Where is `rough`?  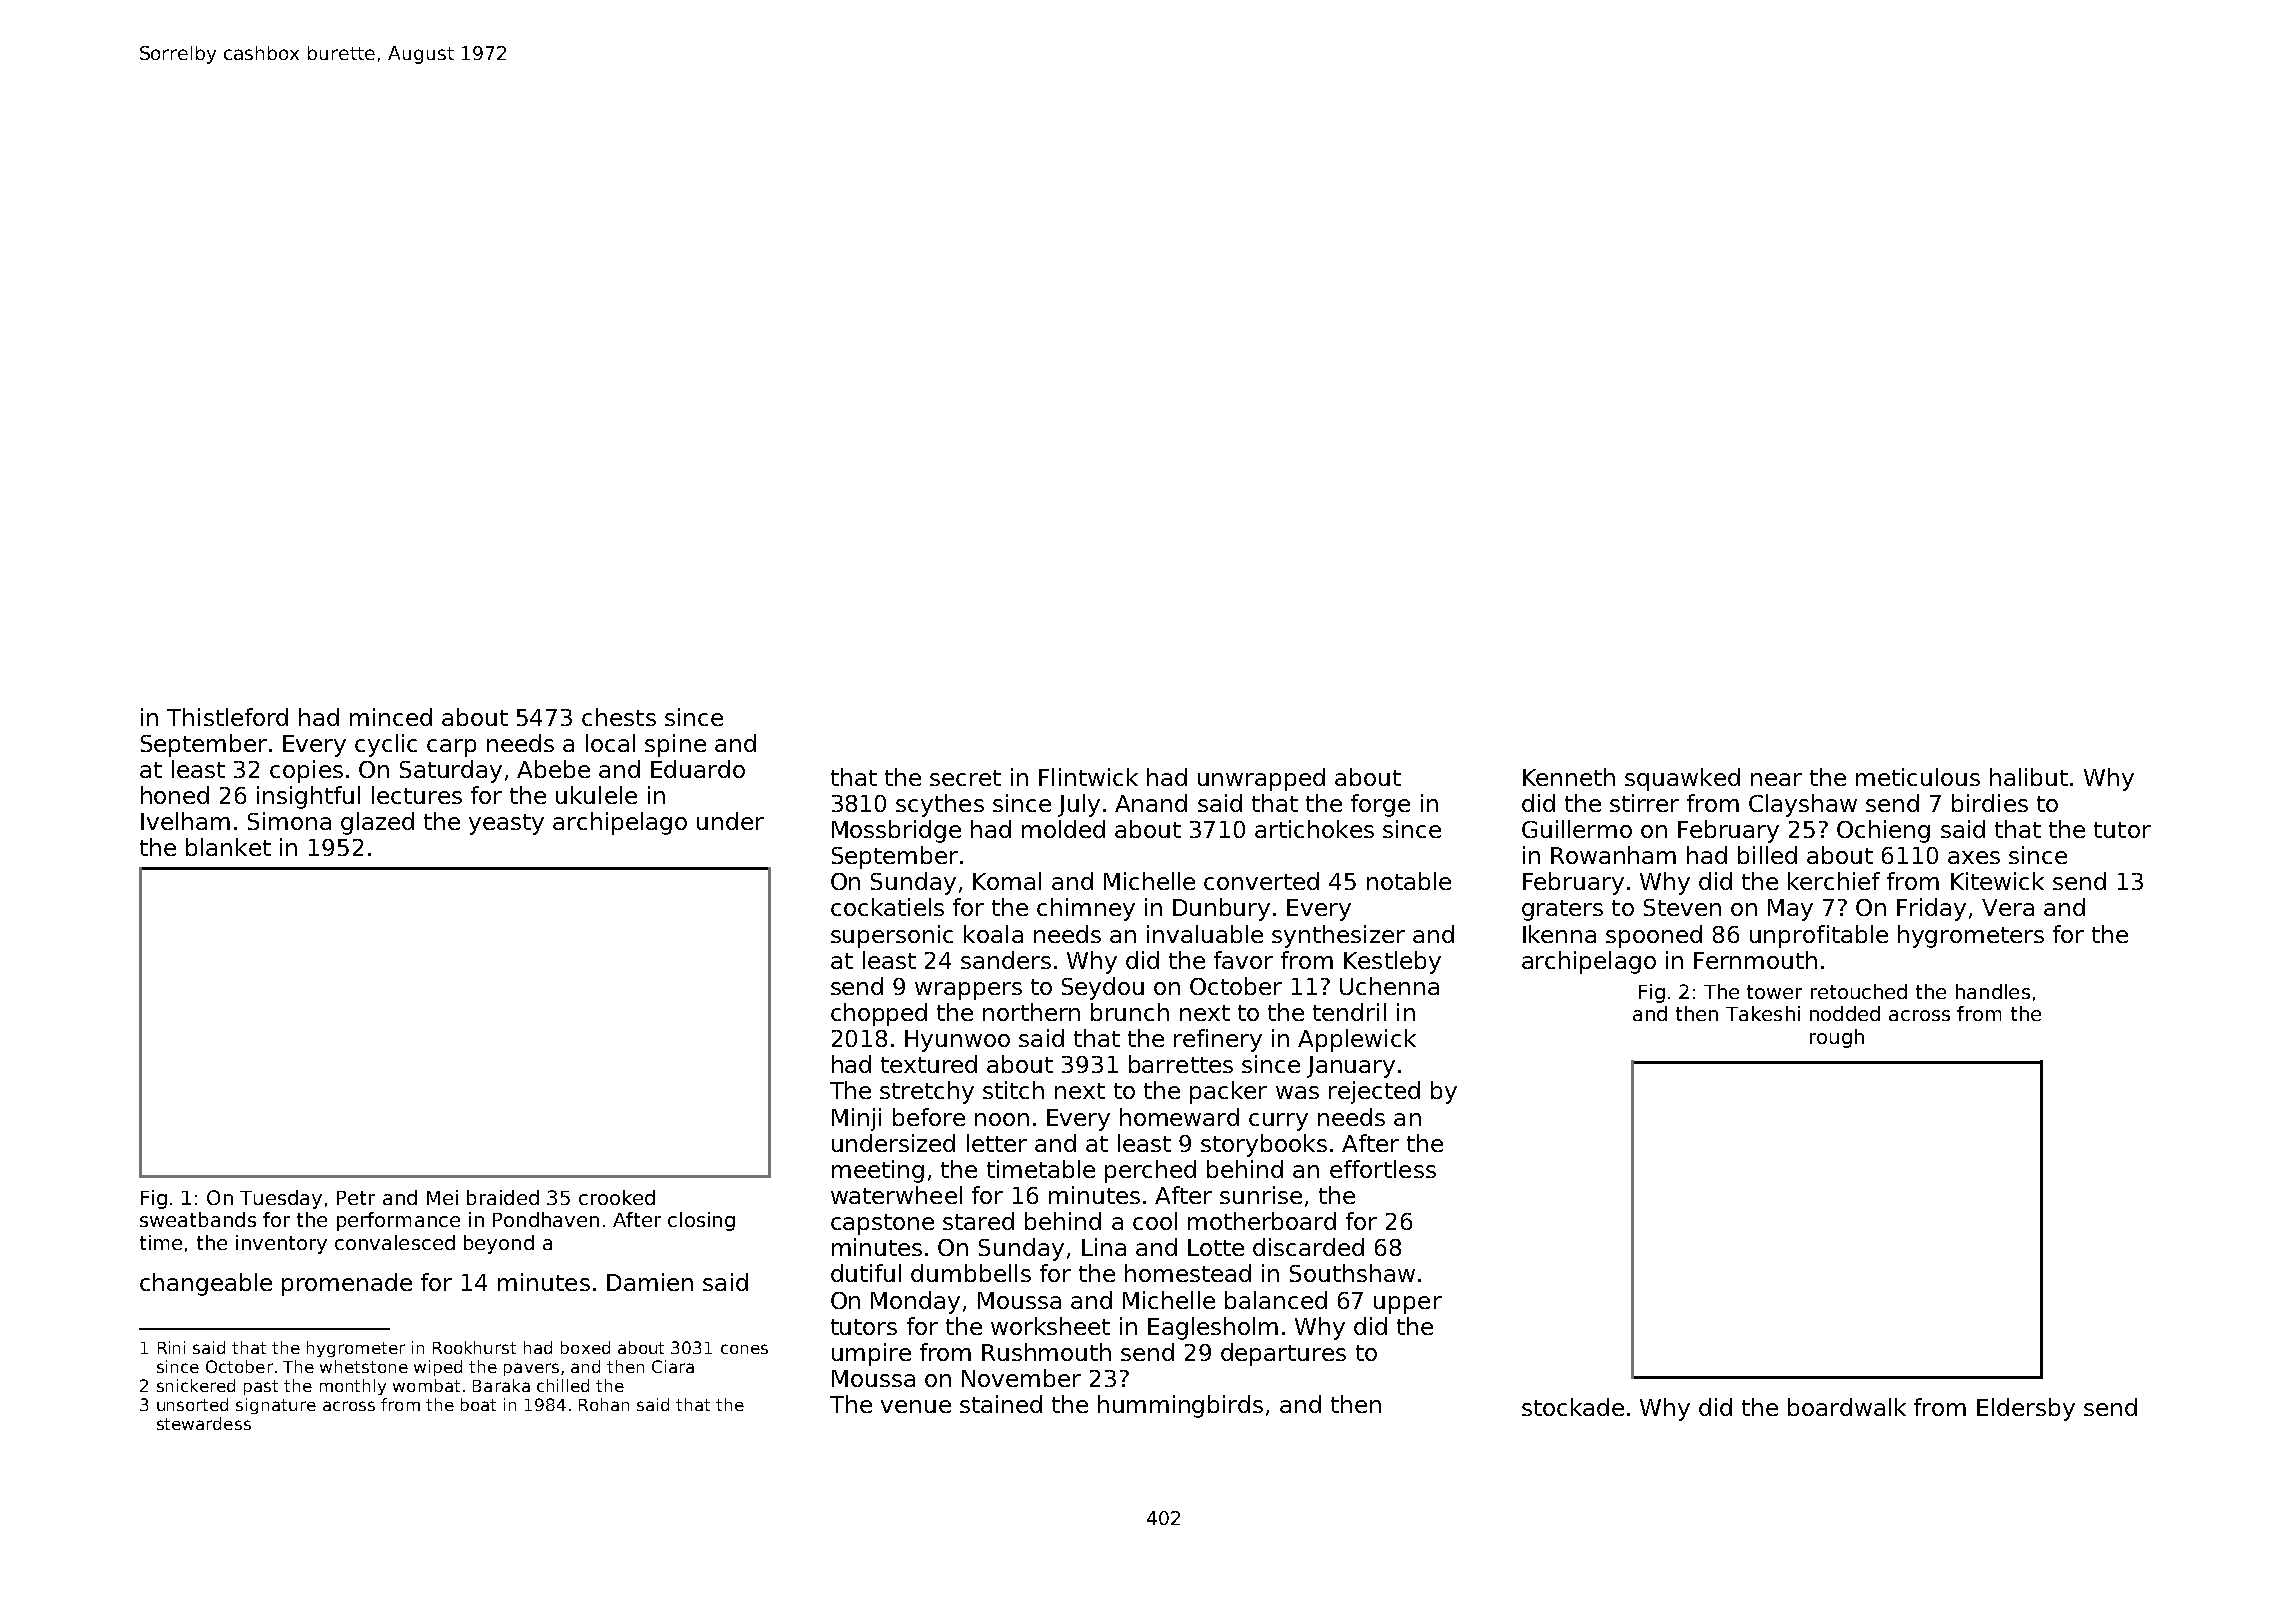 rough is located at coordinates (1837, 1038).
